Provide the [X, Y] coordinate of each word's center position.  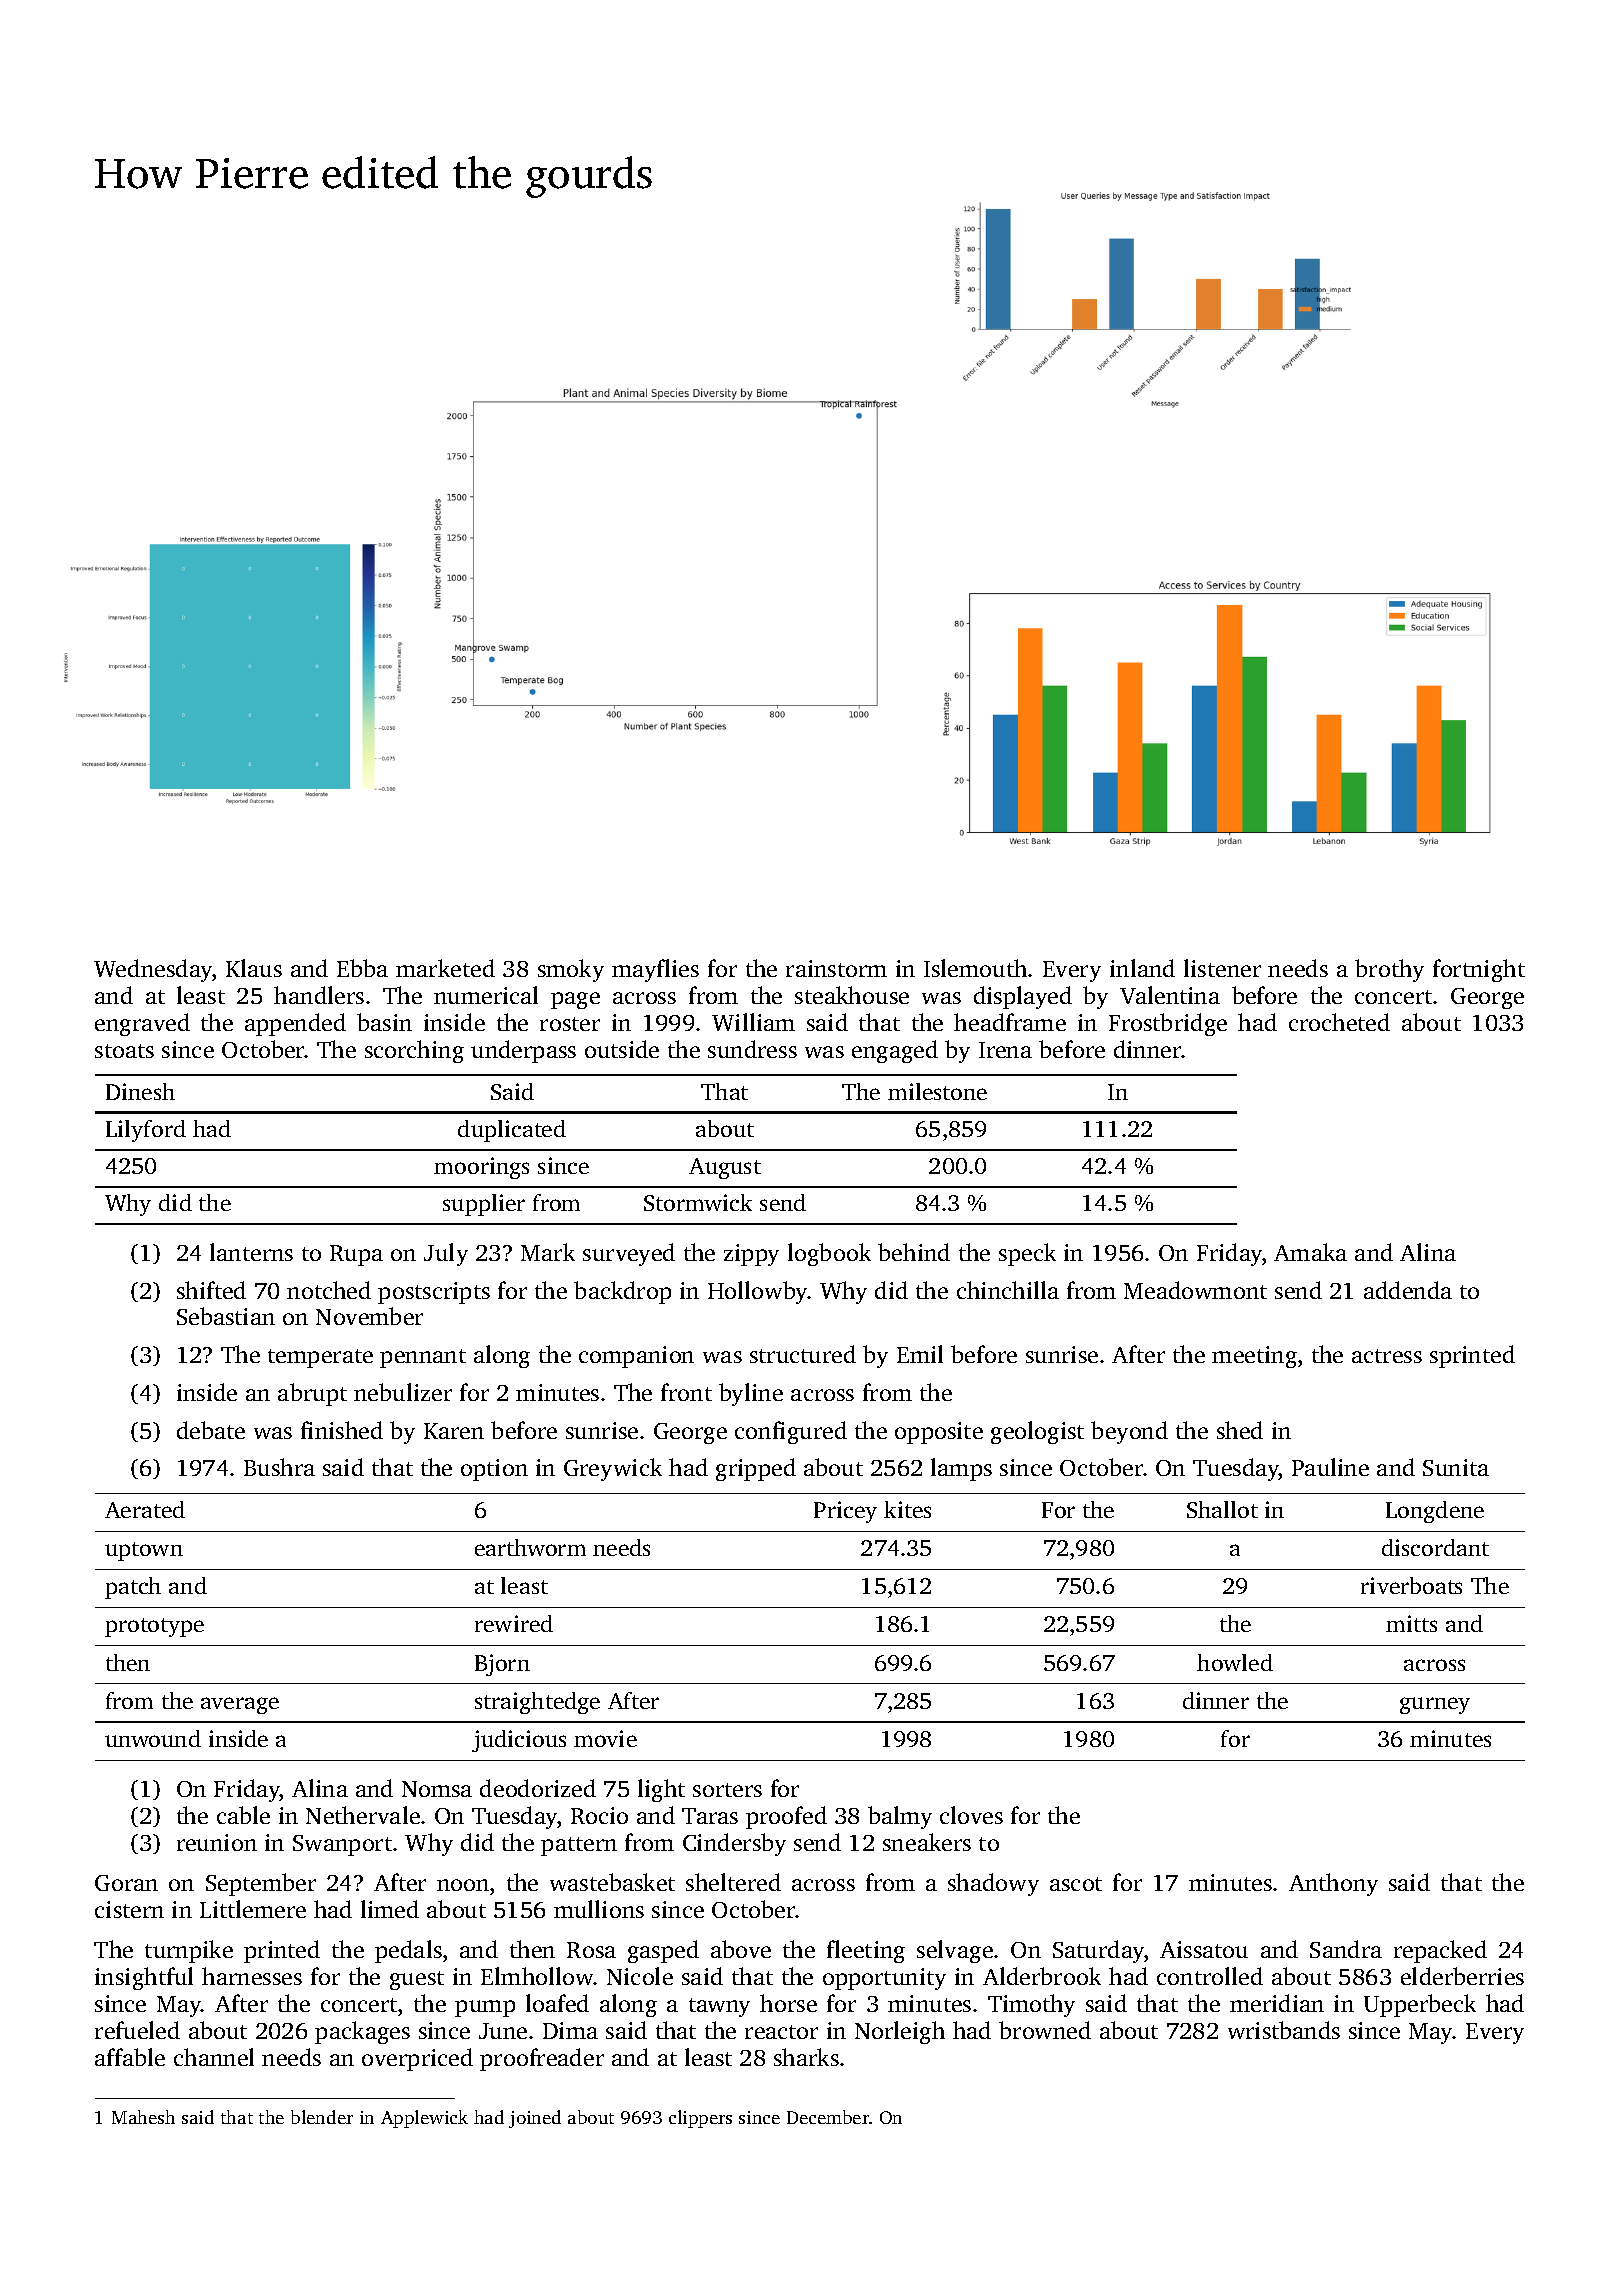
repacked [1440, 1951]
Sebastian [226, 1316]
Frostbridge [1168, 1024]
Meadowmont [1195, 1290]
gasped [663, 1951]
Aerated [145, 1509]
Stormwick [698, 1202]
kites [907, 1509]
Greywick [613, 1469]
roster [570, 1024]
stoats [124, 1051]
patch [133, 1588]
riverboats [1411, 1585]
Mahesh [143, 2117]
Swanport [342, 1845]
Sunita [1456, 1467]
